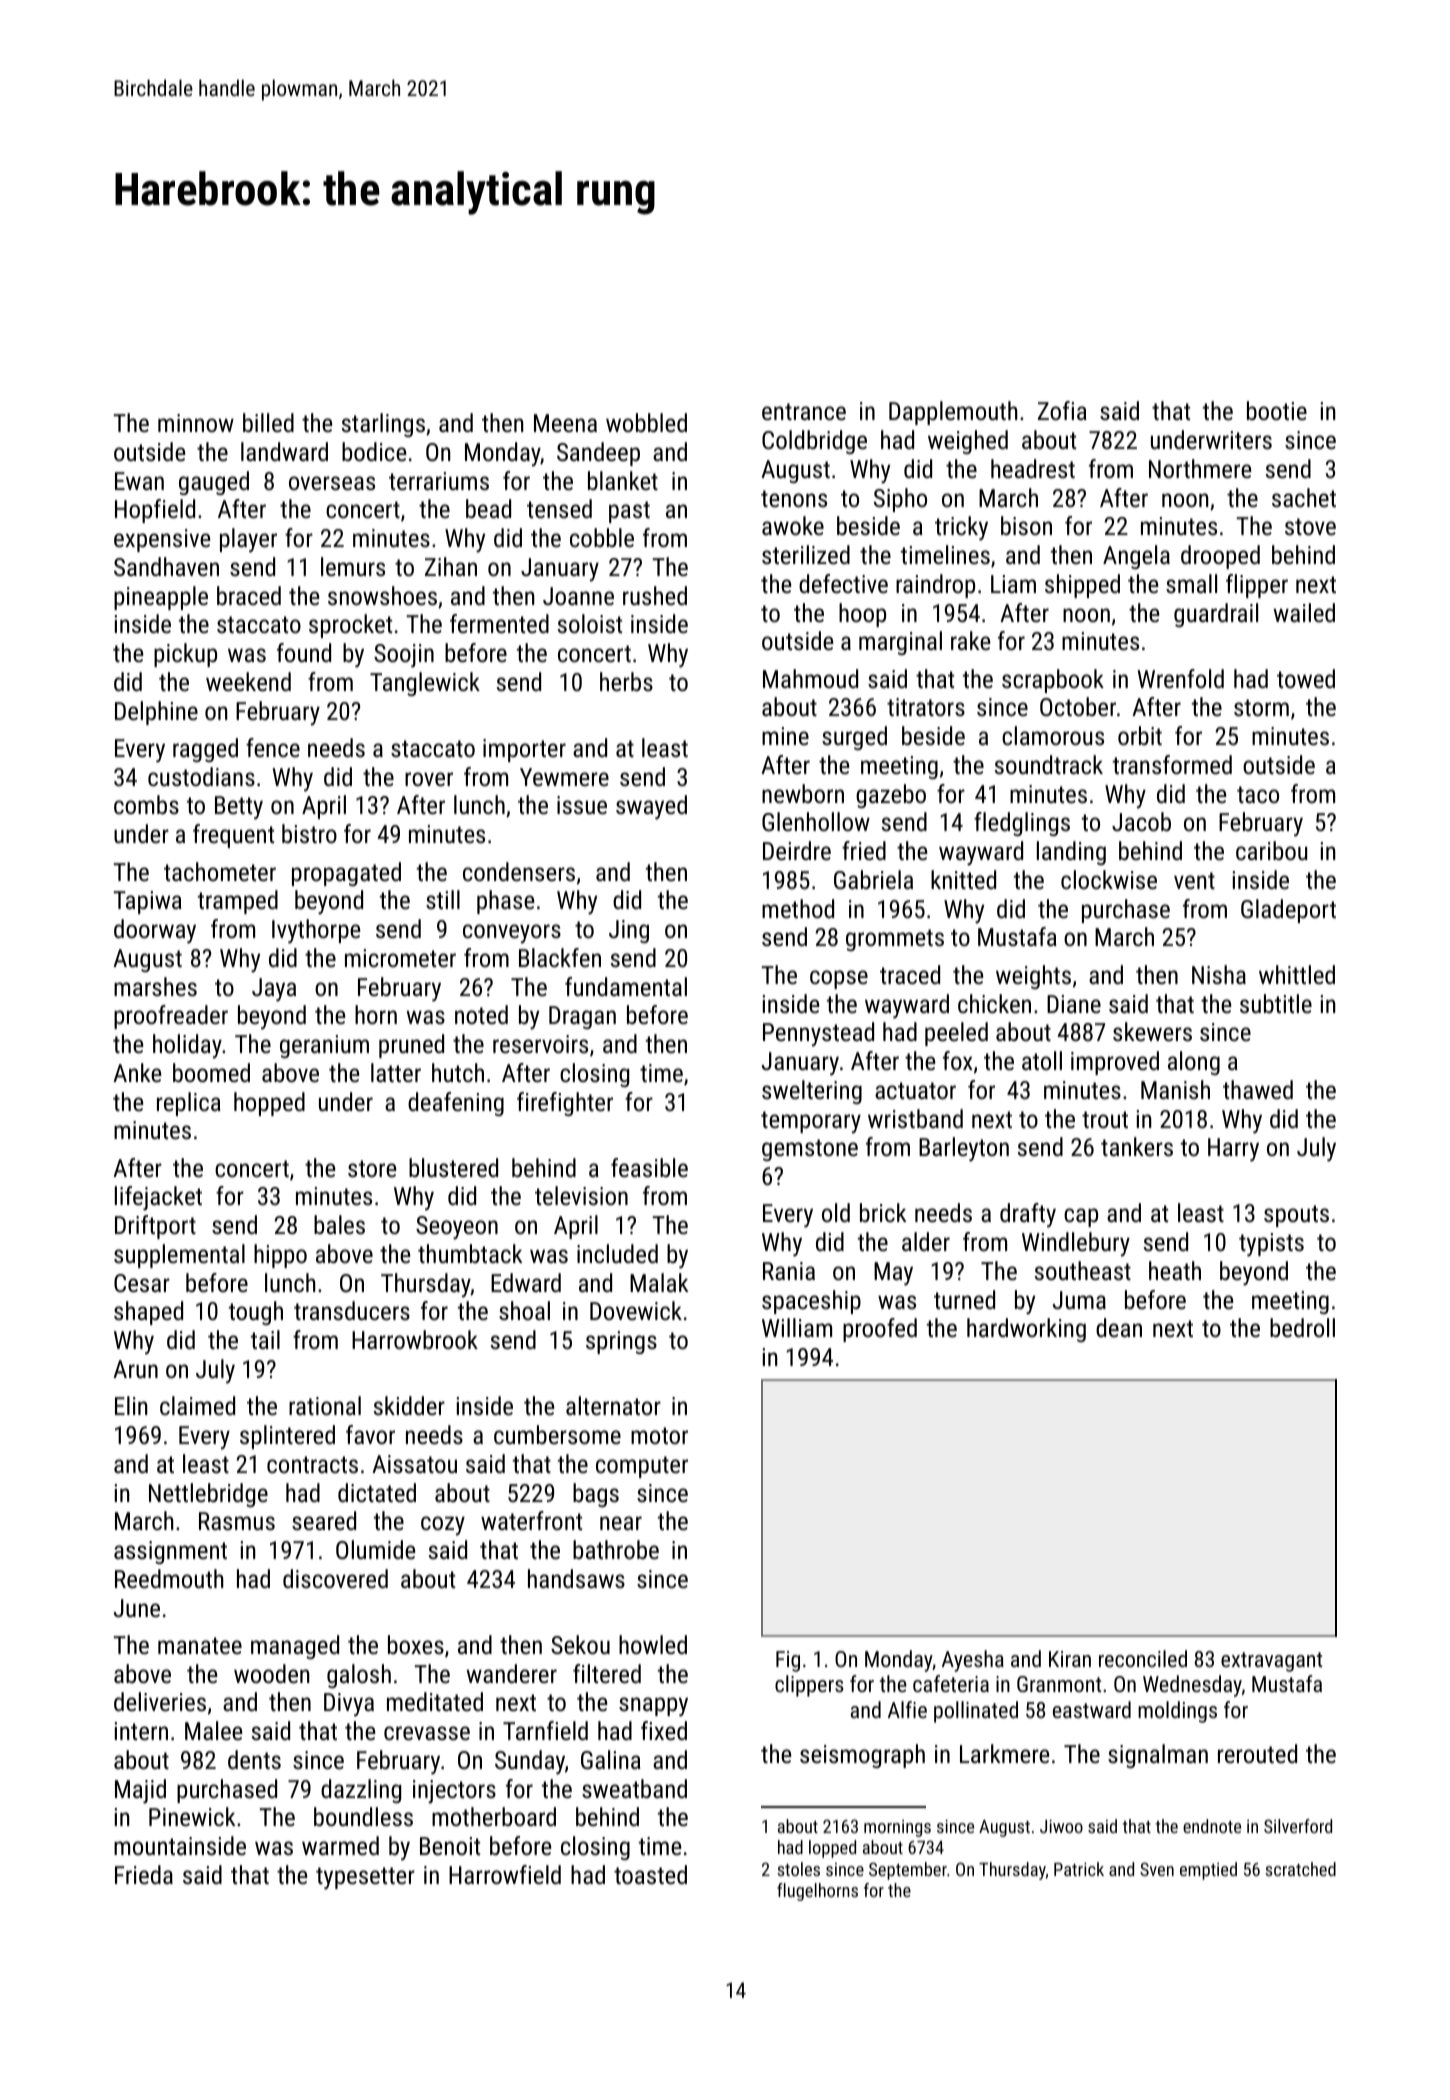 This screenshot has width=1450, height=2100. I want to click on Zofia, so click(1062, 410).
